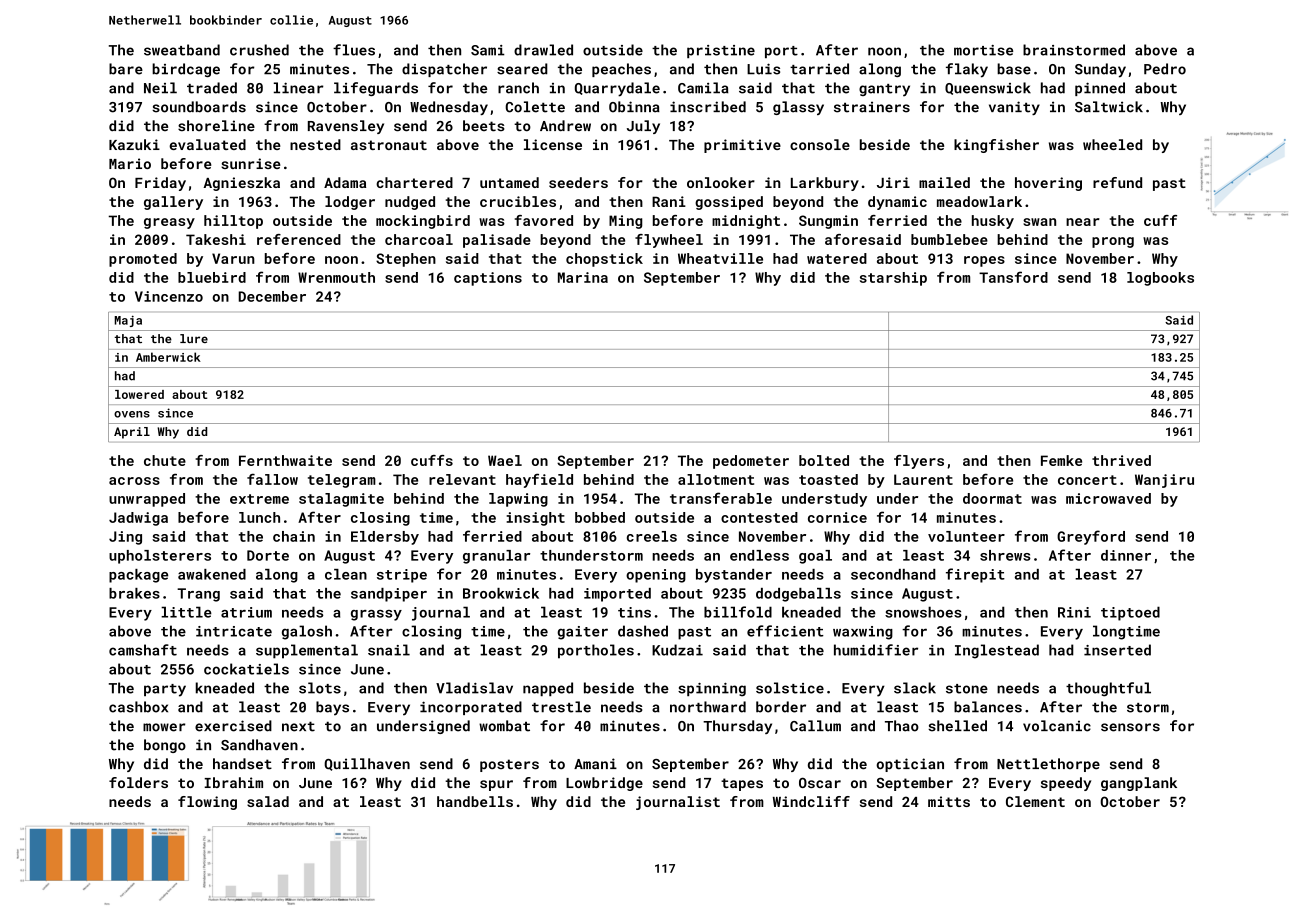 Image resolution: width=1308 pixels, height=924 pixels. What do you see at coordinates (742, 146) in the document?
I see `primitive` at bounding box center [742, 146].
